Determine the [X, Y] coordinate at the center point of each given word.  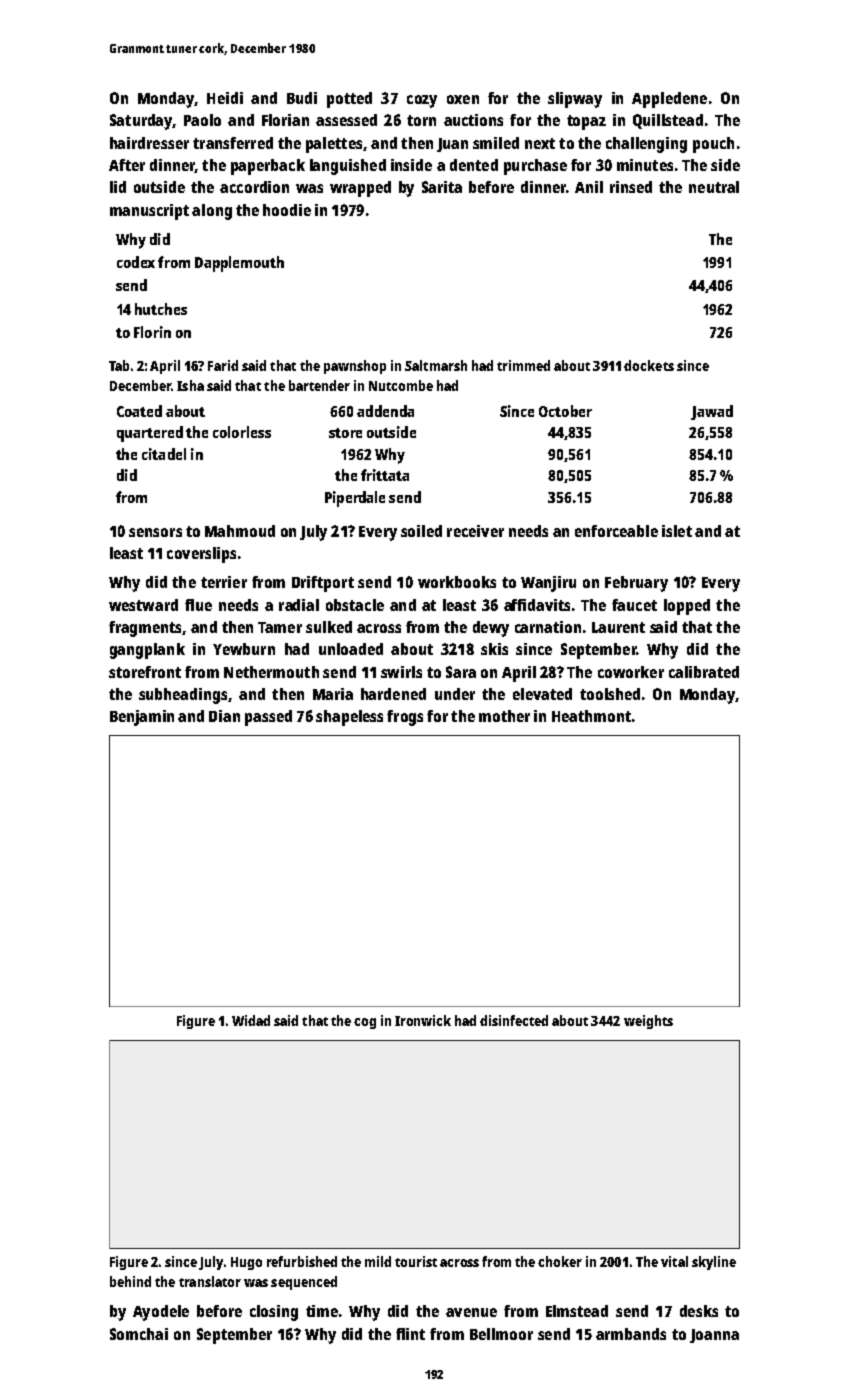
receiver [475, 531]
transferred [233, 143]
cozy [422, 101]
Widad [251, 1020]
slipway [575, 100]
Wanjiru [548, 584]
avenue [471, 1312]
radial [299, 605]
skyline [714, 1263]
